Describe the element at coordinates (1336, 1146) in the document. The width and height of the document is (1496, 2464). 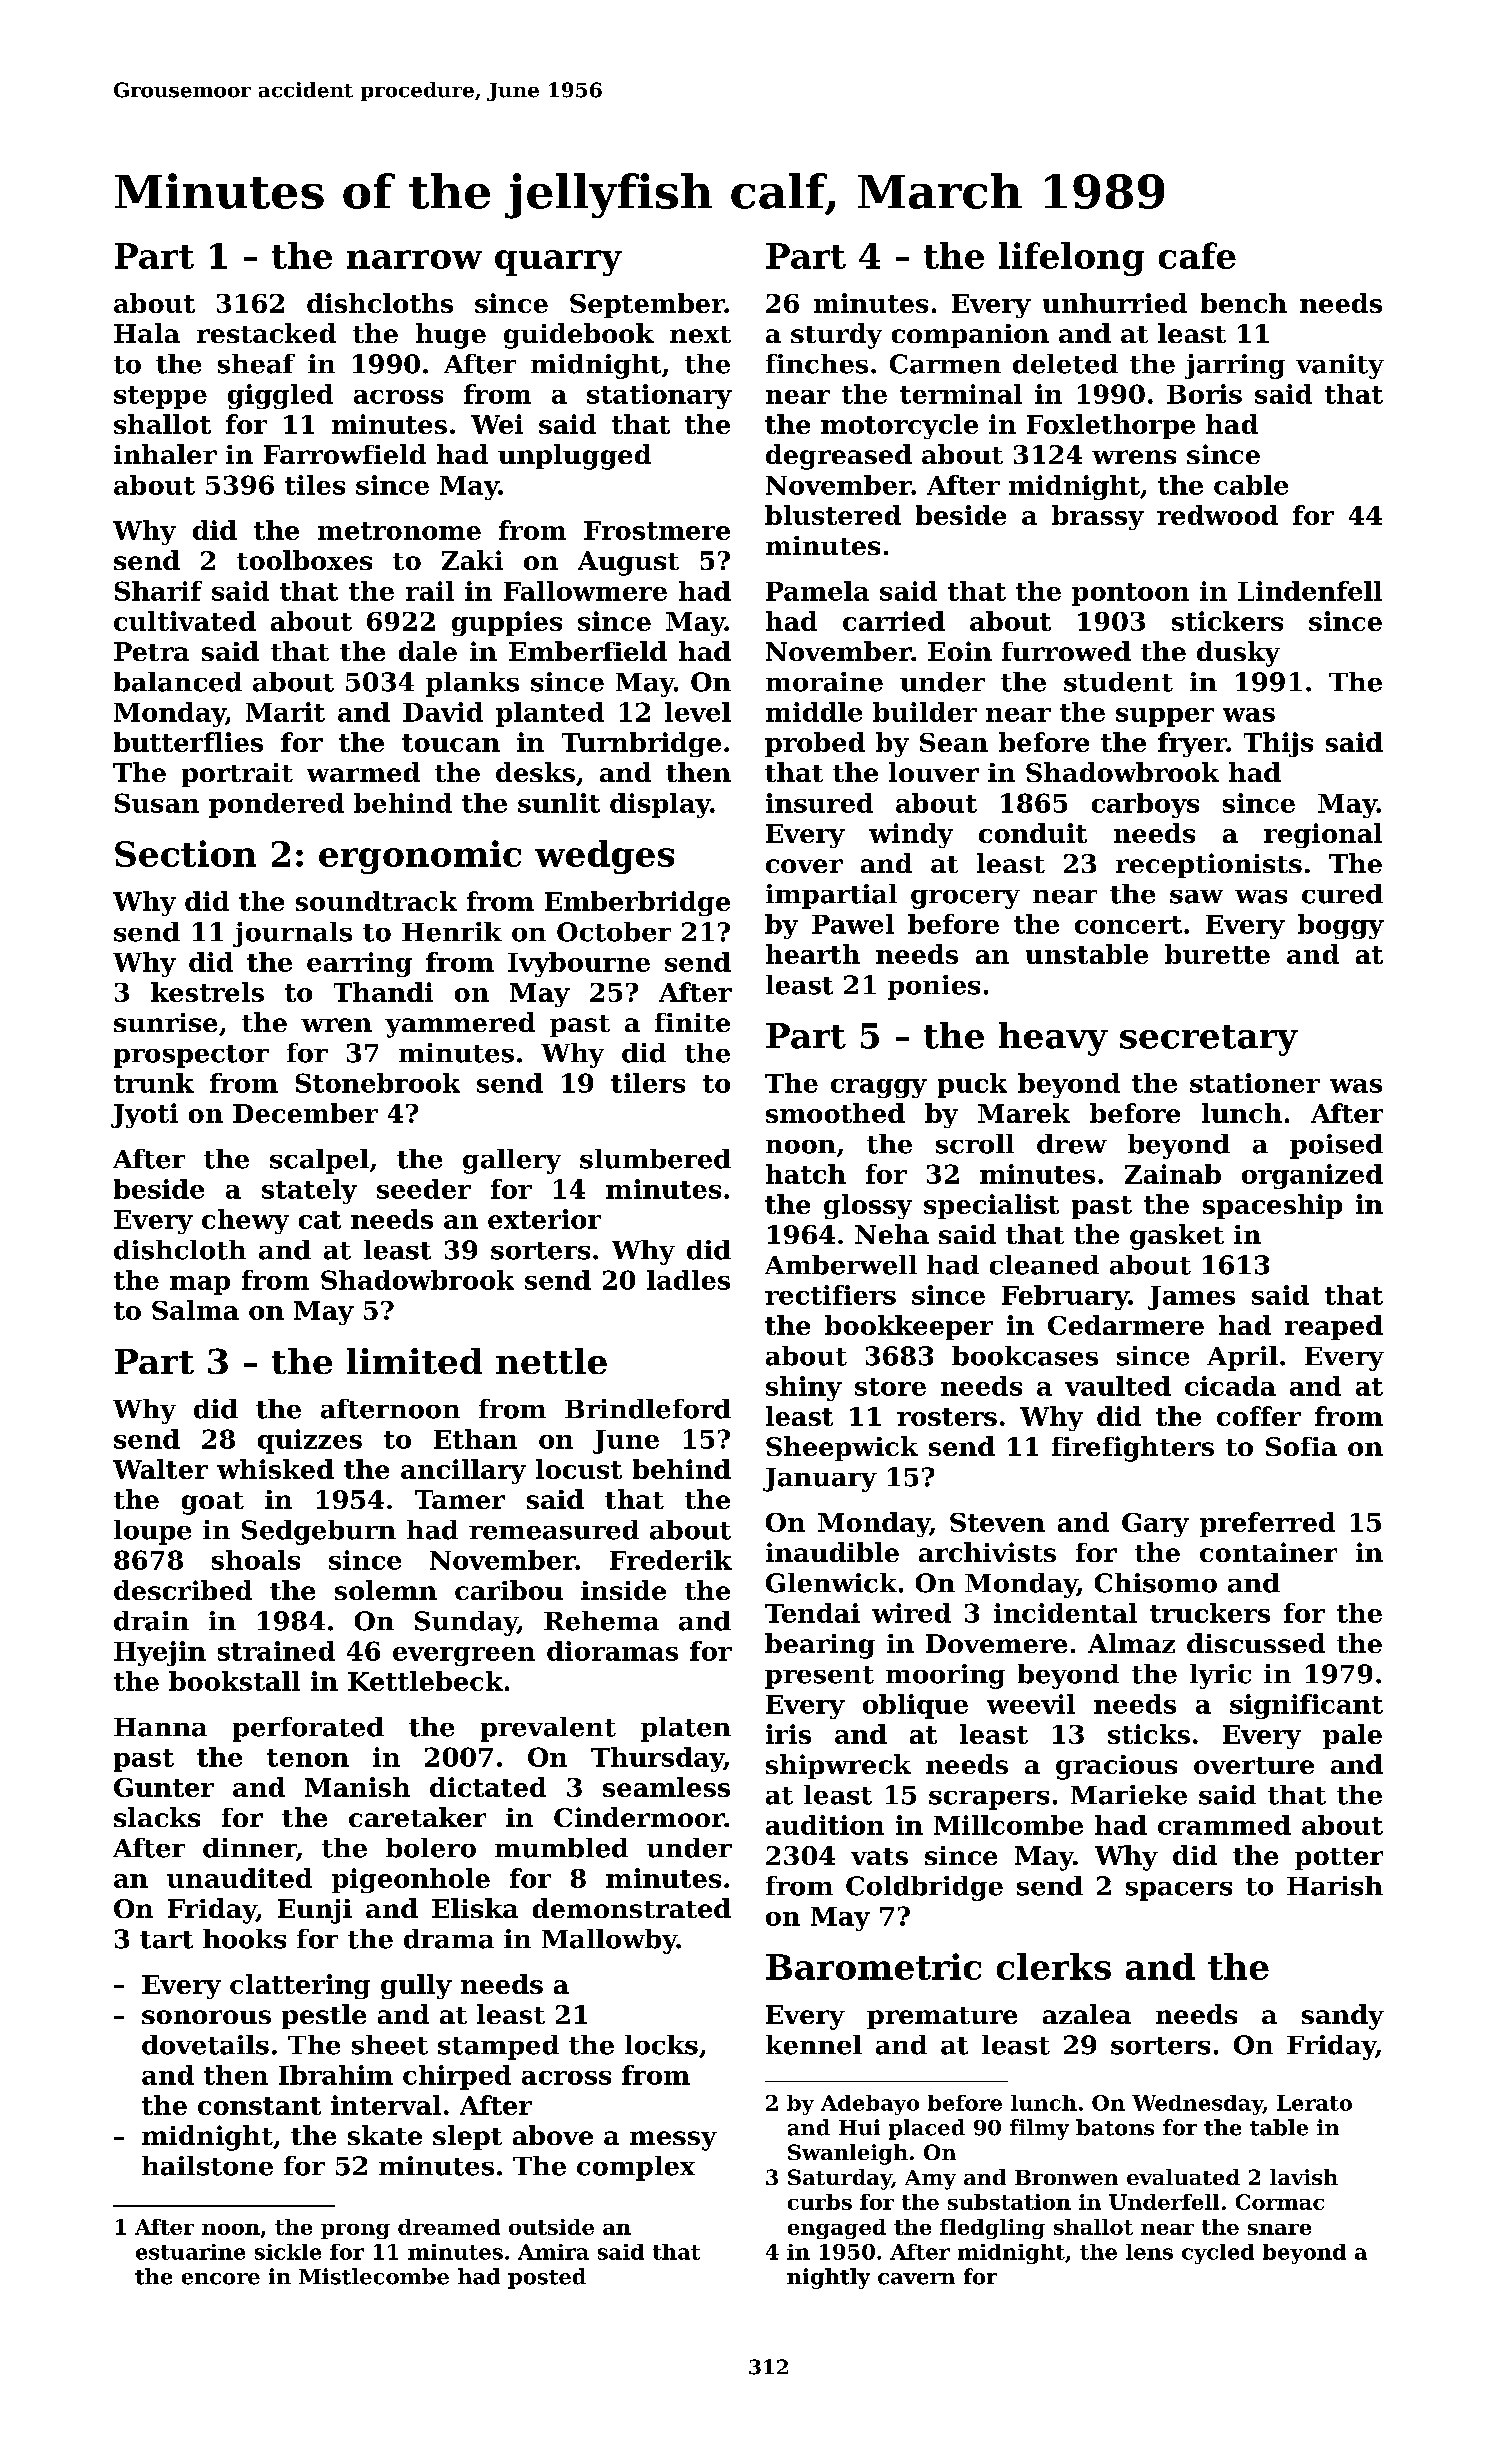
I see `poised` at that location.
